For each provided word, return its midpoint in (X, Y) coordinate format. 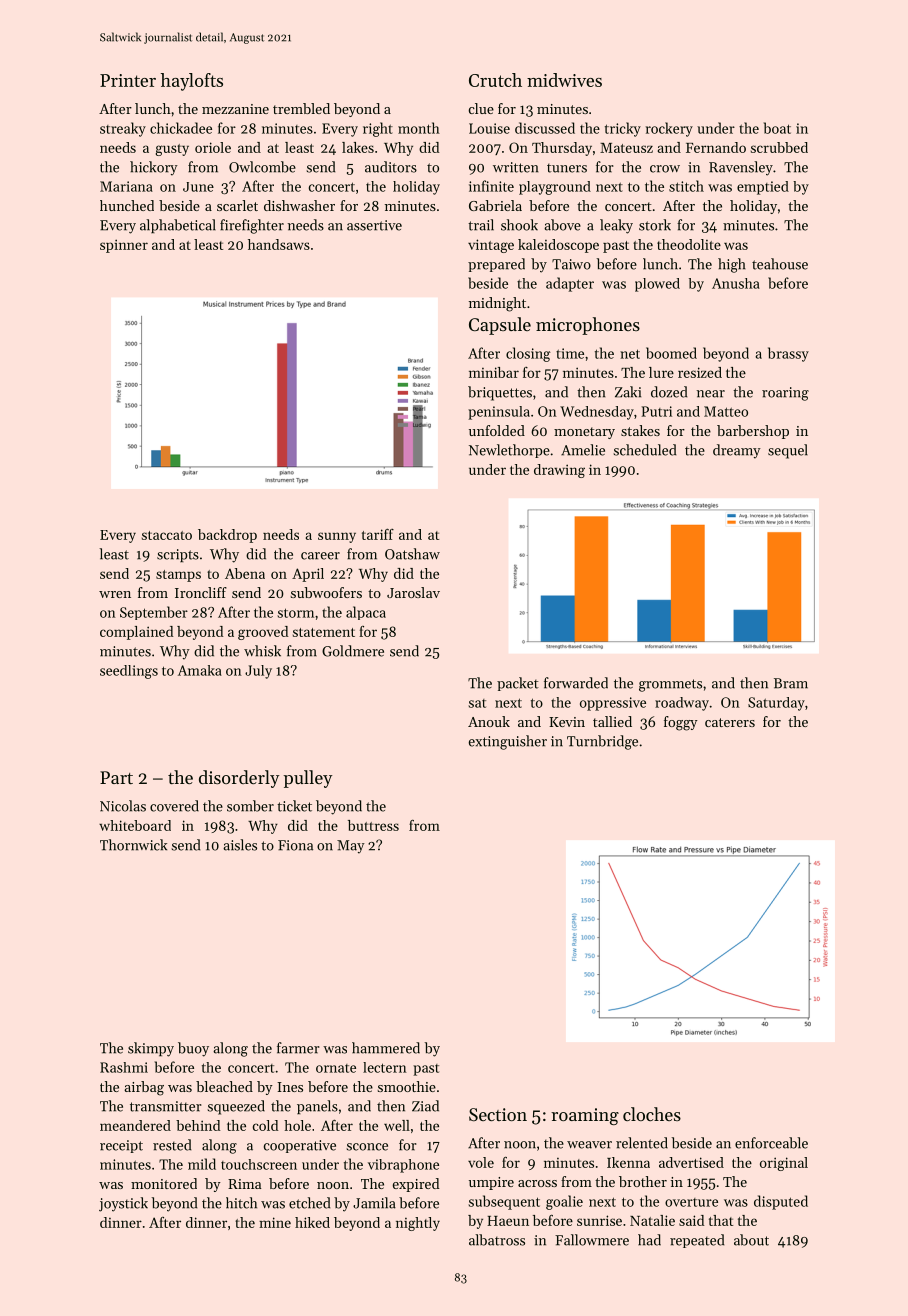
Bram (791, 683)
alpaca (366, 613)
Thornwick (133, 845)
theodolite (689, 244)
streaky (123, 129)
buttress (373, 825)
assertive (374, 225)
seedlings (129, 672)
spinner (124, 246)
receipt (121, 1146)
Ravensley (741, 168)
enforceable (771, 1143)
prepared (496, 265)
